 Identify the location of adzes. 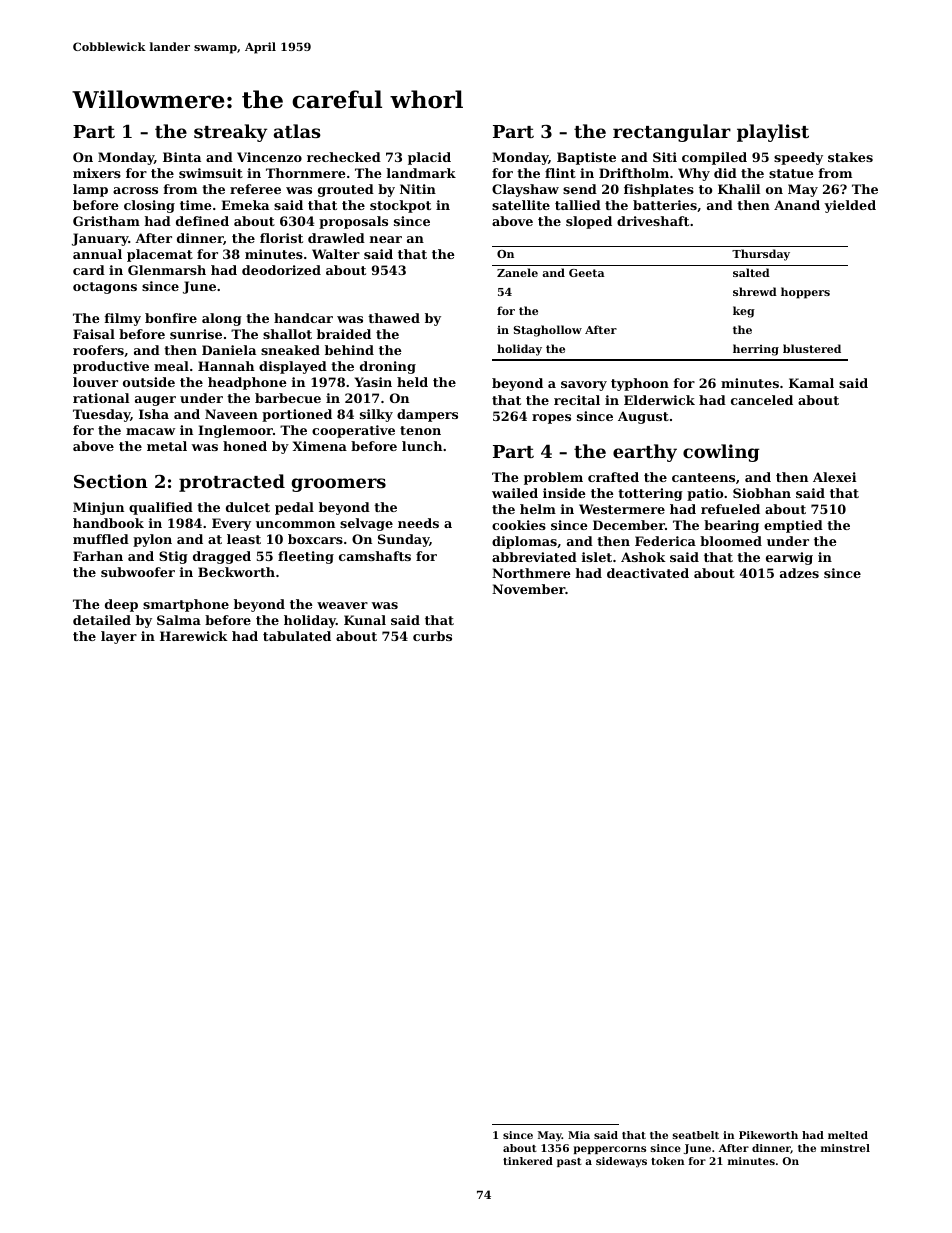
(799, 573).
